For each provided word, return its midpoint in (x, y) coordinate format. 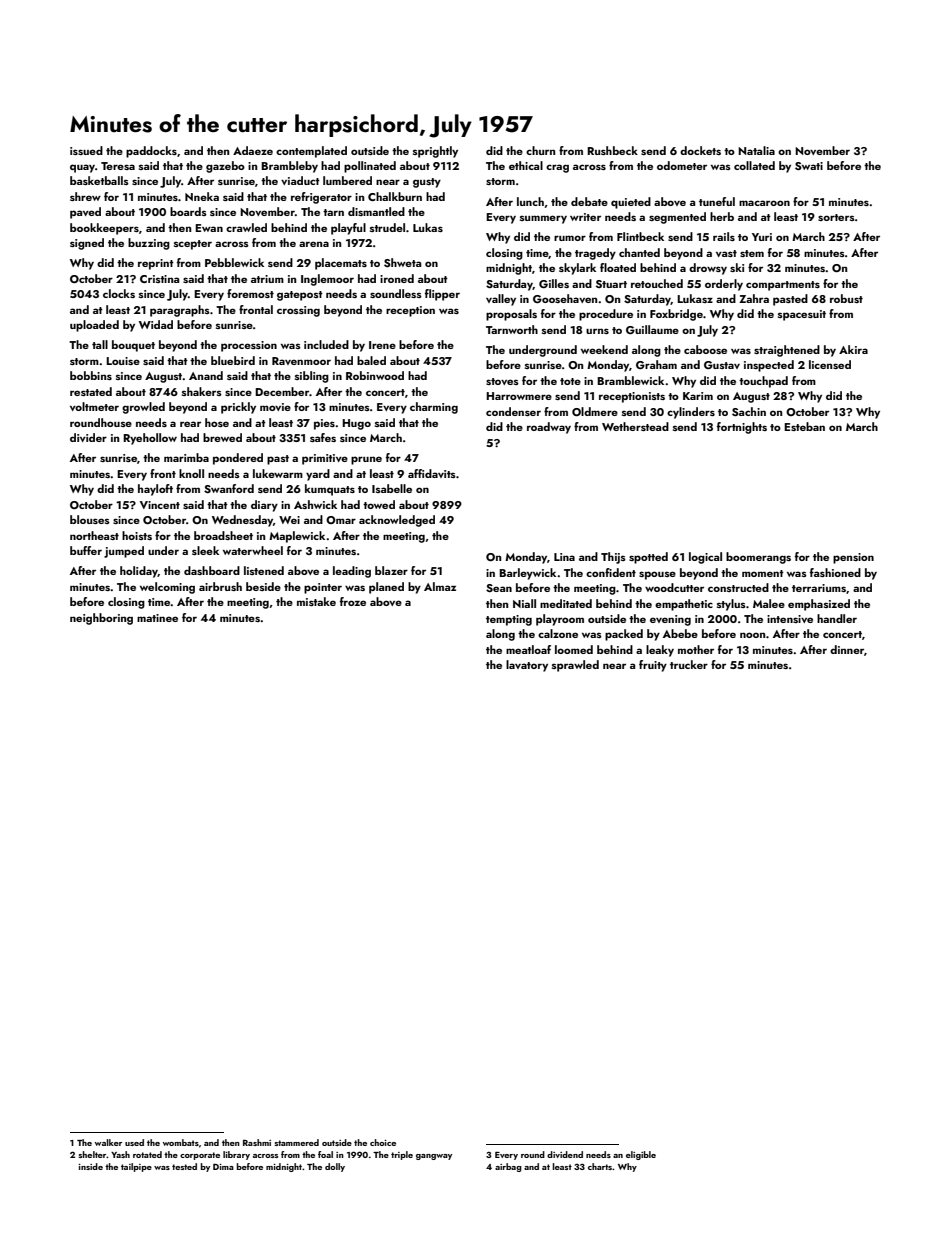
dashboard (212, 570)
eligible (641, 1155)
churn (540, 150)
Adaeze (253, 150)
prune (366, 460)
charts (600, 1166)
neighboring (101, 619)
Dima (223, 1166)
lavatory (527, 666)
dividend (565, 1154)
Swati (809, 166)
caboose (705, 349)
